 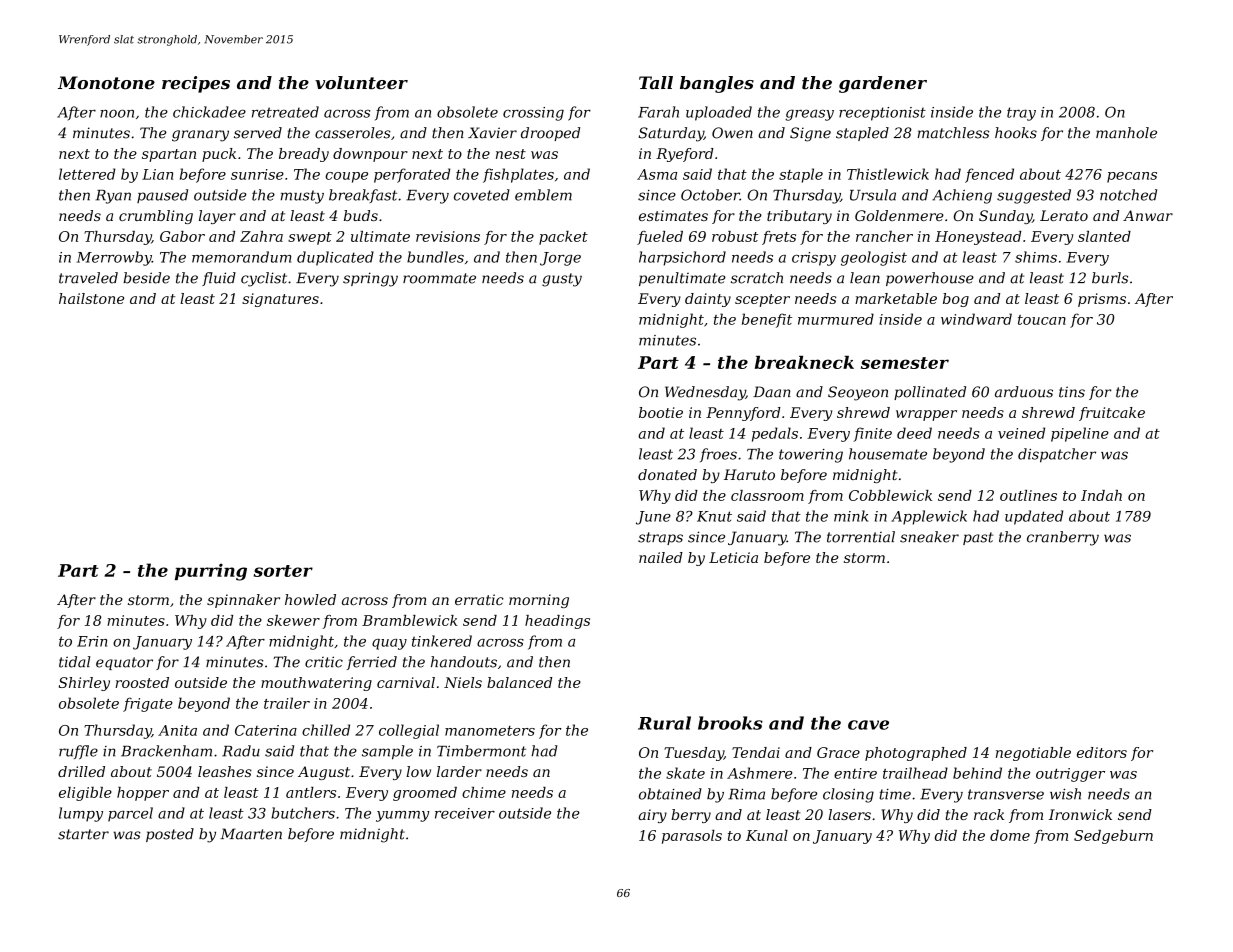 I want to click on Goldenmere, so click(x=899, y=215).
